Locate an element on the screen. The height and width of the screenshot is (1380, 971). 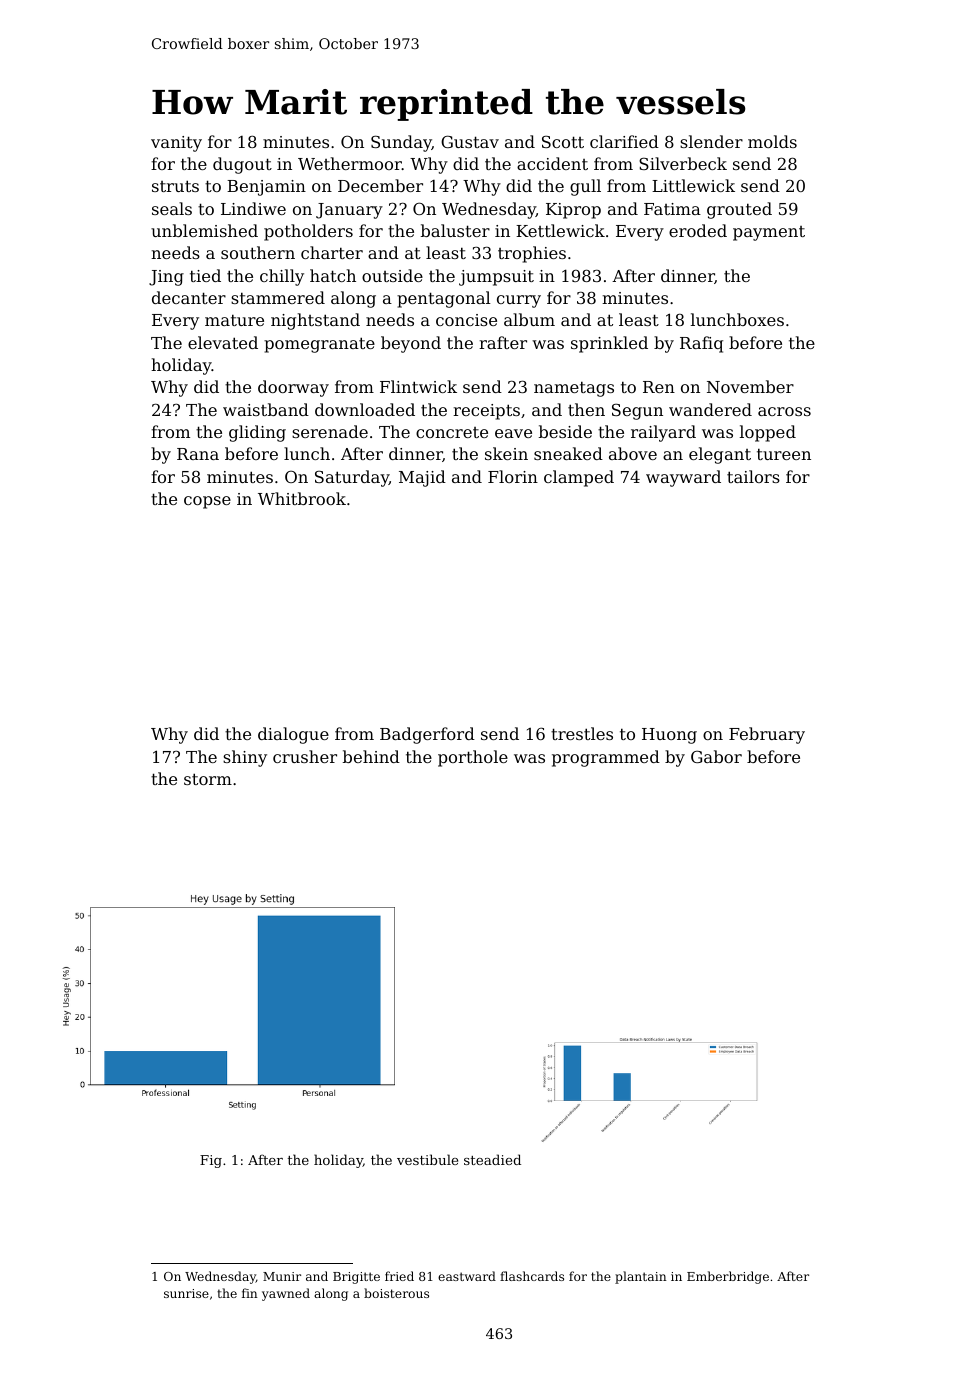
storm is located at coordinates (208, 779).
